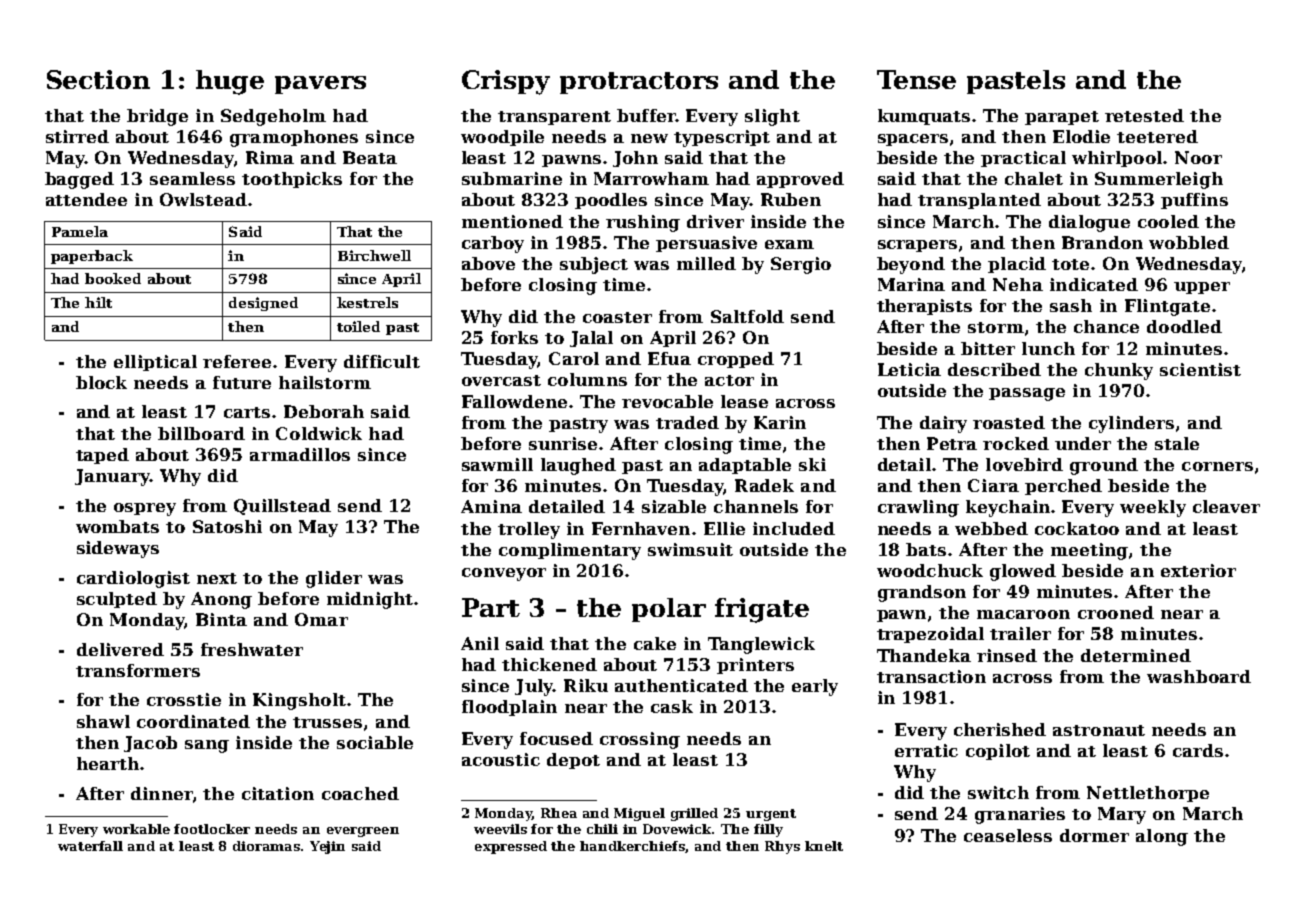 The height and width of the screenshot is (924, 1308). Describe the element at coordinates (554, 118) in the screenshot. I see `transparent` at that location.
